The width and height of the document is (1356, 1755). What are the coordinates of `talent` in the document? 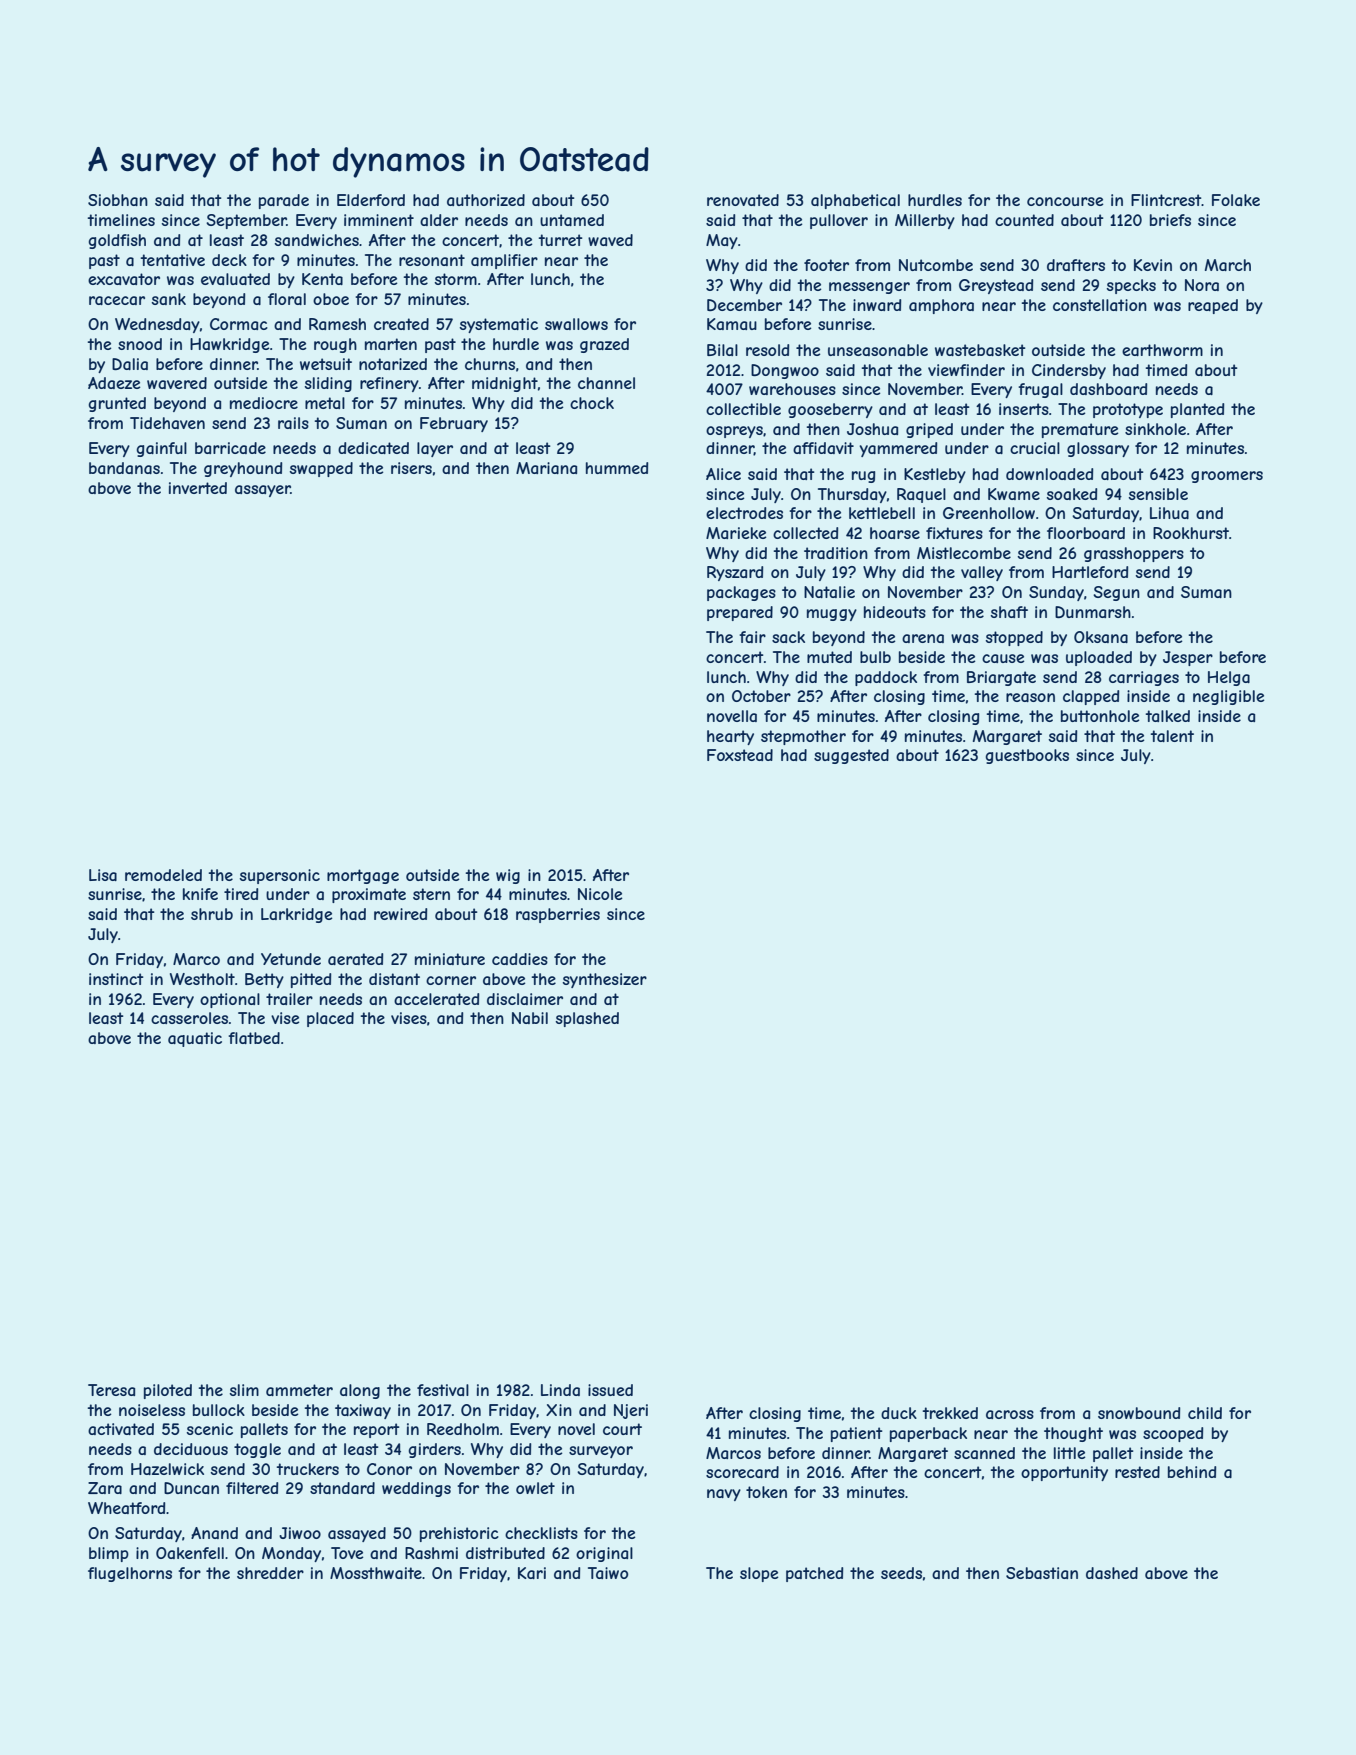 It's located at (1172, 736).
